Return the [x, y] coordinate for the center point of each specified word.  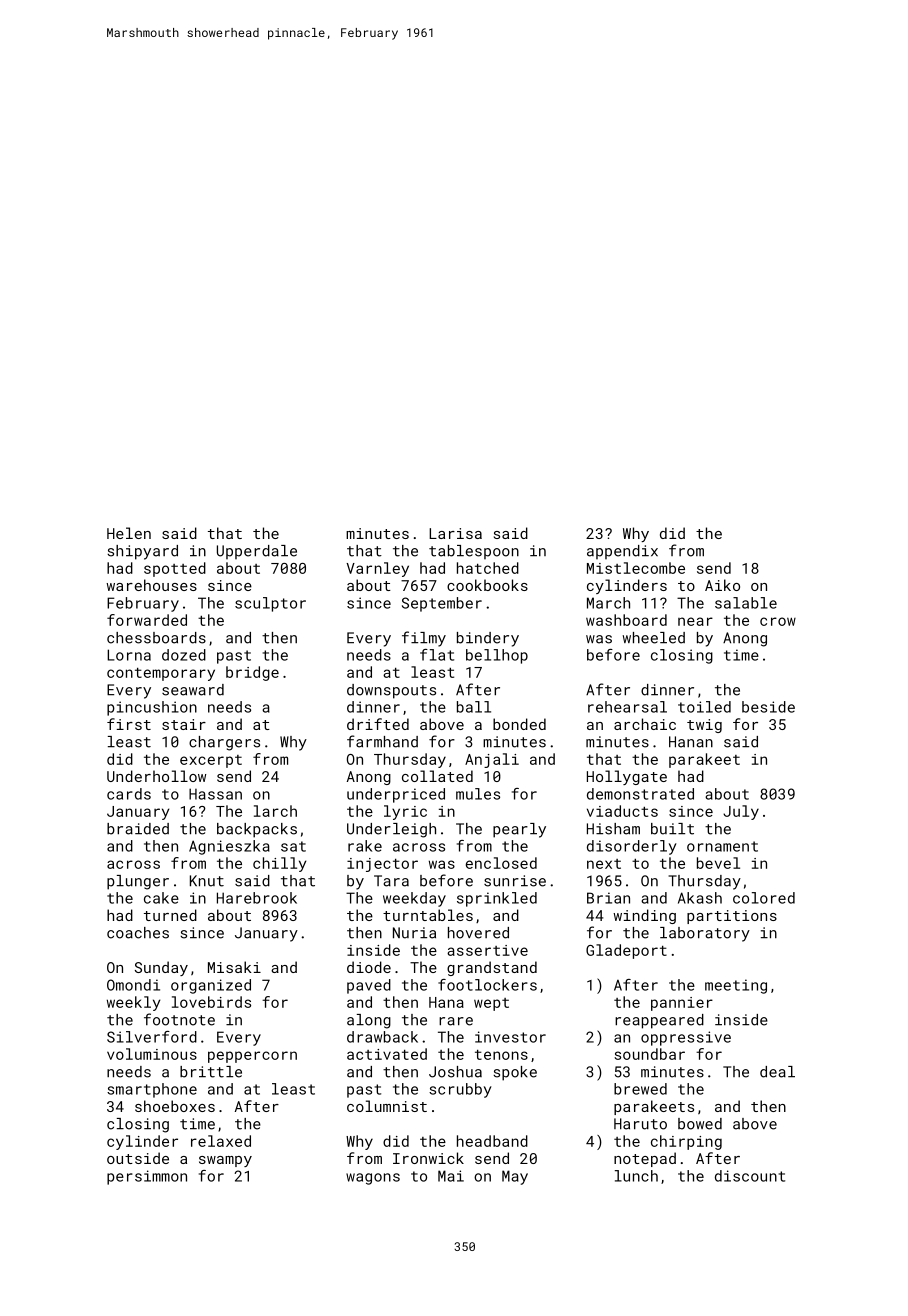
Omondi [133, 985]
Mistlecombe [636, 568]
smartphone [152, 1090]
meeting [736, 986]
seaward [193, 690]
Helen [129, 533]
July [741, 812]
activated [387, 1054]
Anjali [492, 760]
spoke [515, 1073]
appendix [622, 552]
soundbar [649, 1054]
